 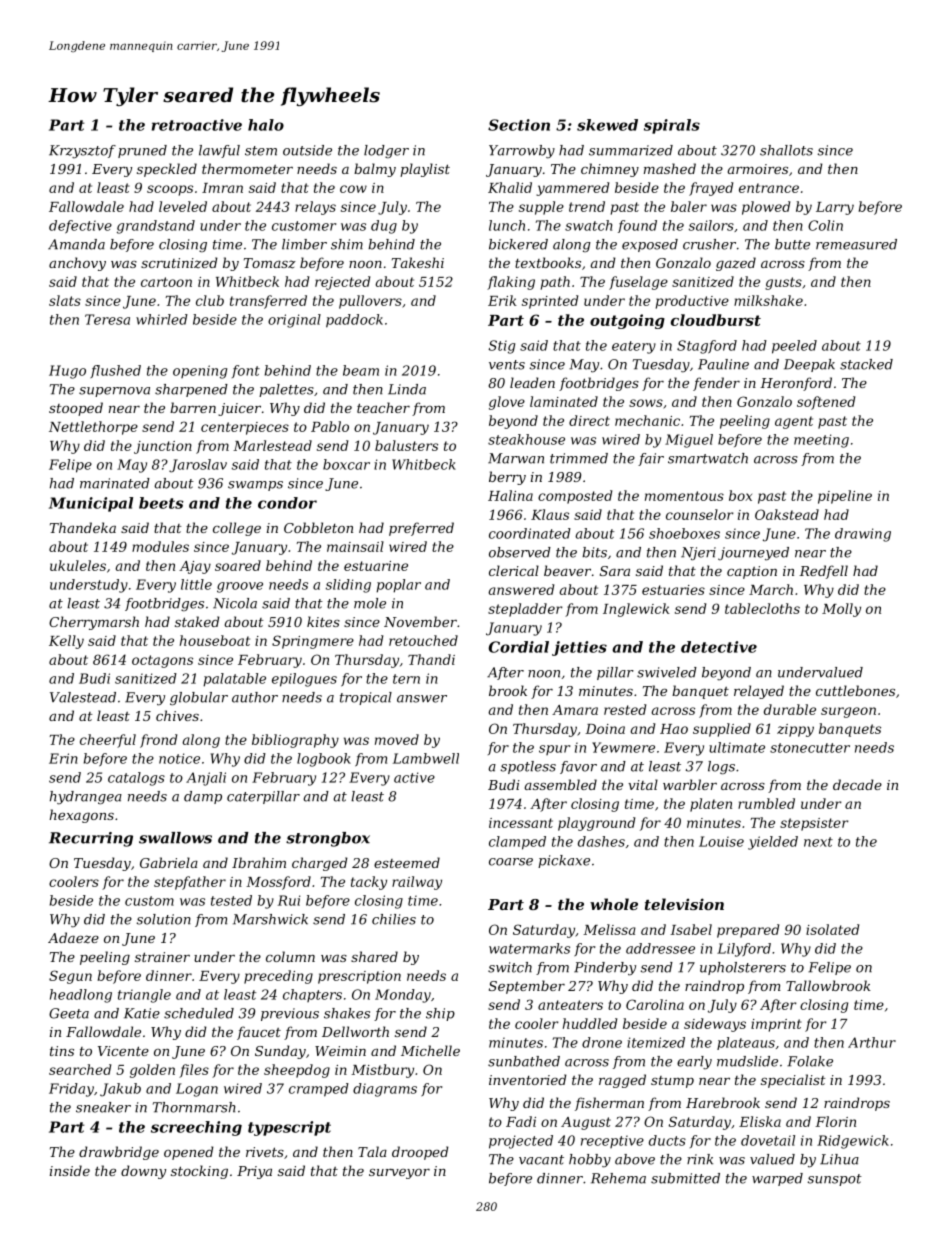 What do you see at coordinates (82, 816) in the screenshot?
I see `hexagons` at bounding box center [82, 816].
